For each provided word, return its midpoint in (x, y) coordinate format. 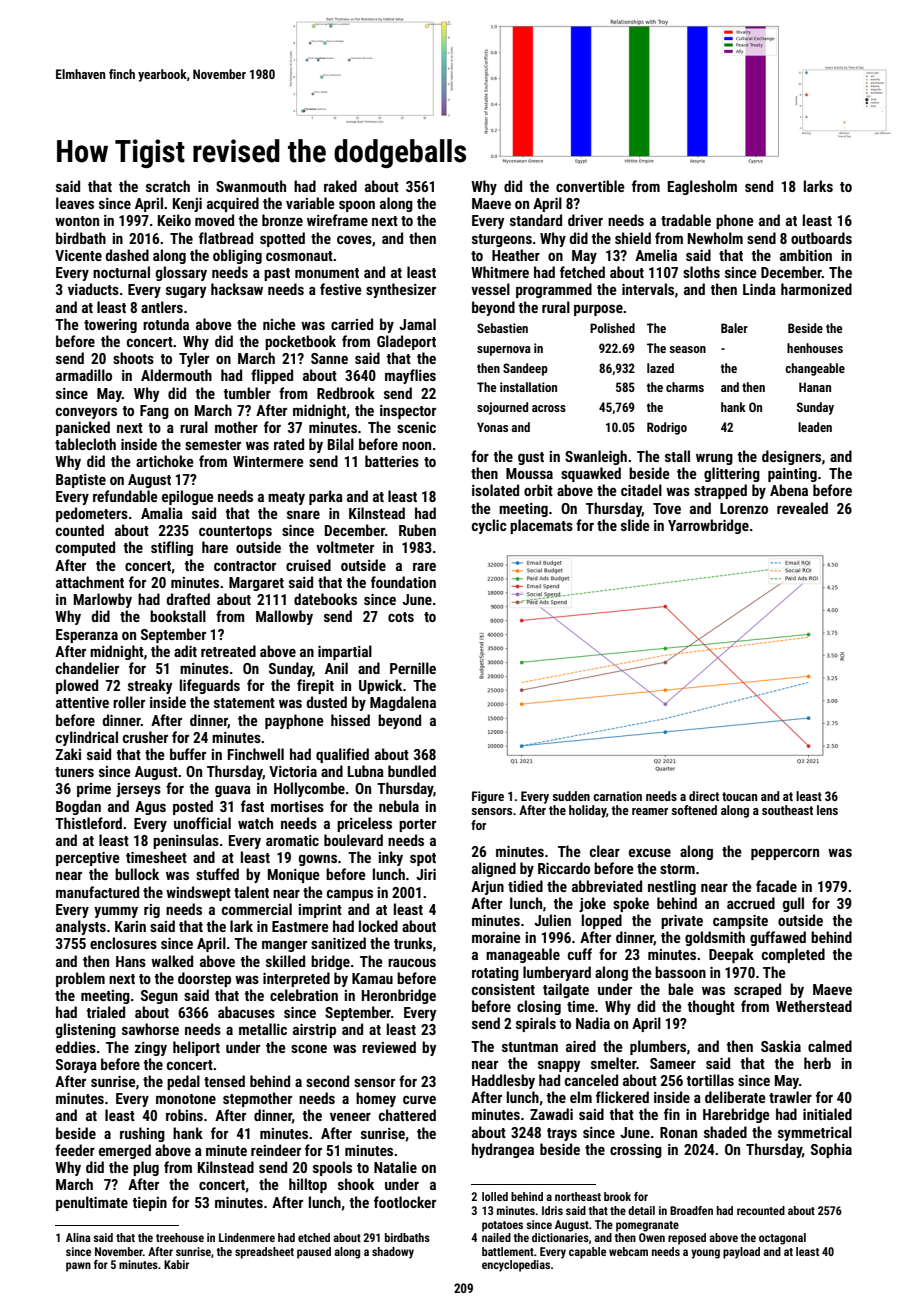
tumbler (247, 393)
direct (704, 796)
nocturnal (121, 272)
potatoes (502, 1226)
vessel (490, 289)
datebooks (325, 599)
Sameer (673, 1063)
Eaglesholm (702, 187)
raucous (412, 962)
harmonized (816, 289)
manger (284, 946)
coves (354, 239)
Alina (78, 1237)
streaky (150, 686)
